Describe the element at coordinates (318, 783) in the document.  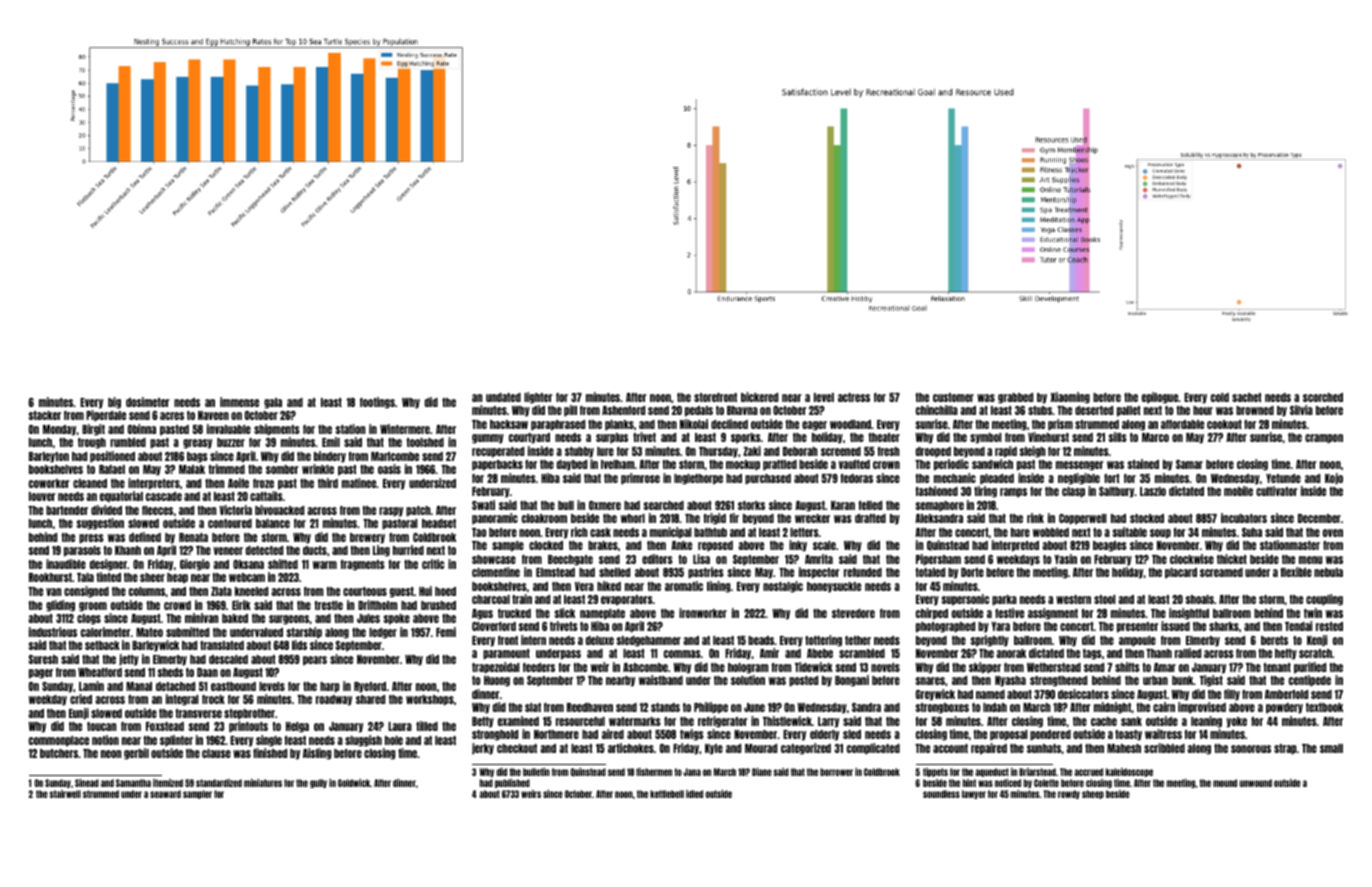
I see `gully` at that location.
